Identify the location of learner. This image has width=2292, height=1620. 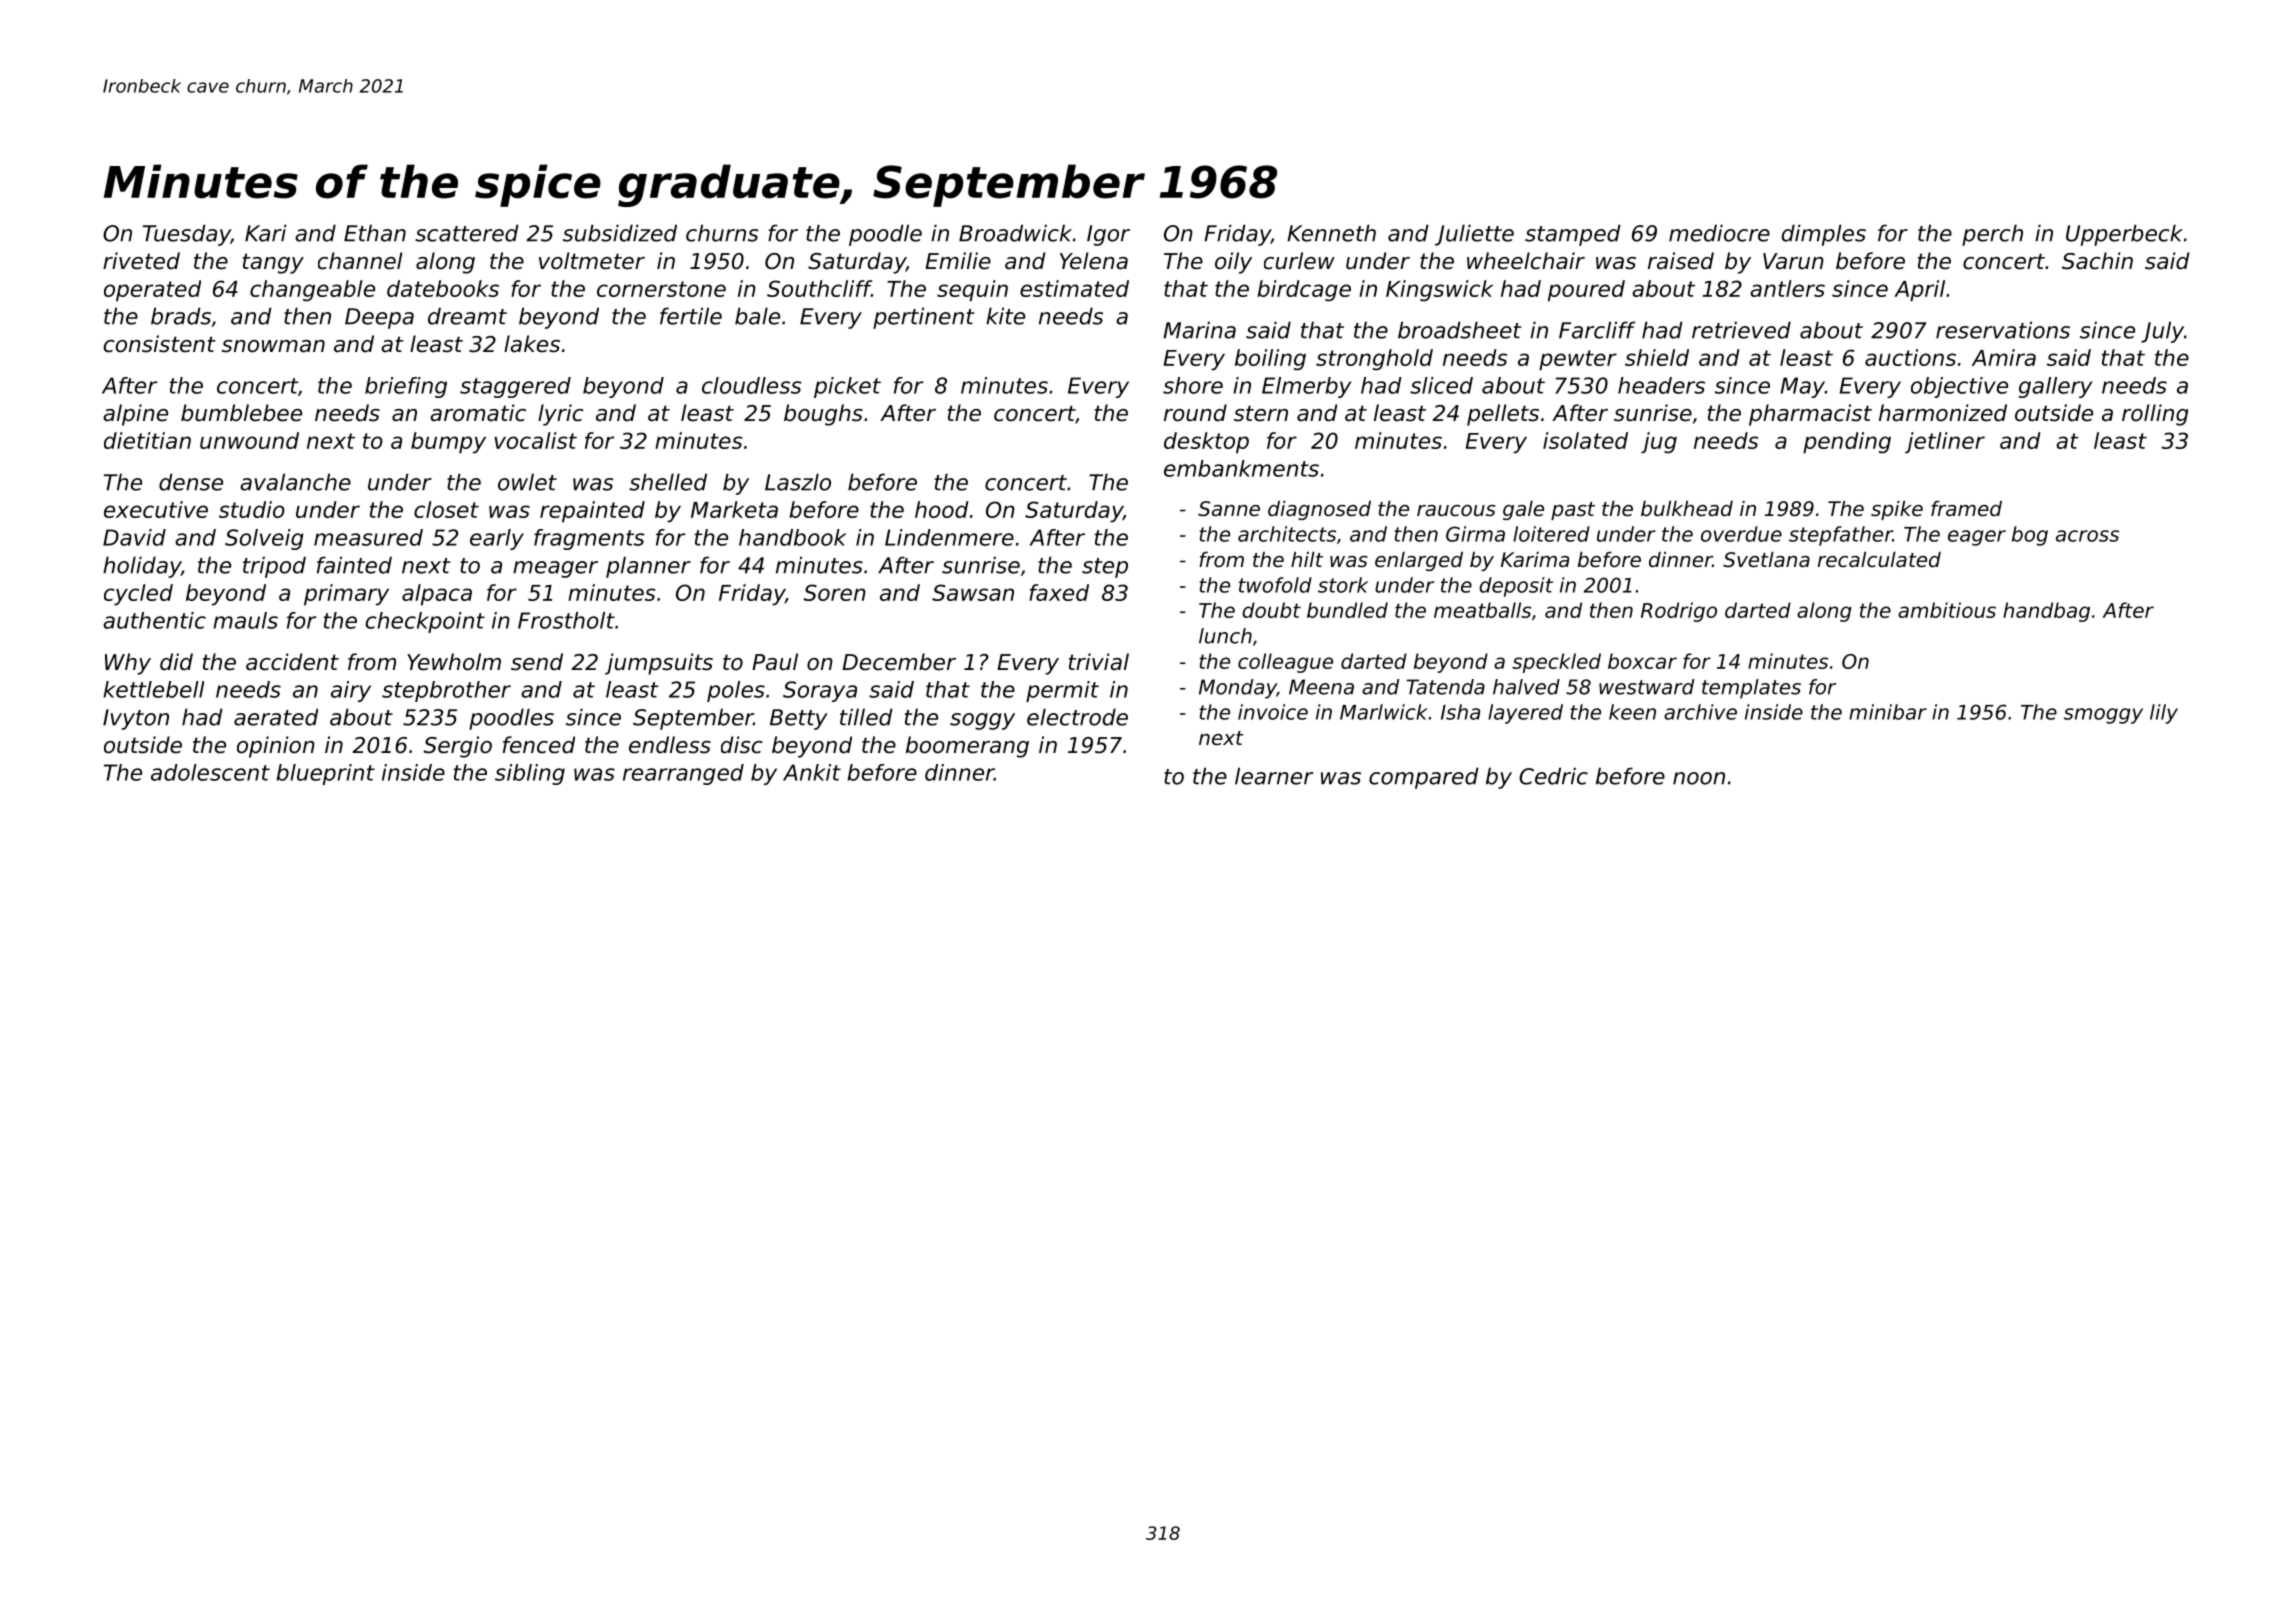
(1274, 776).
